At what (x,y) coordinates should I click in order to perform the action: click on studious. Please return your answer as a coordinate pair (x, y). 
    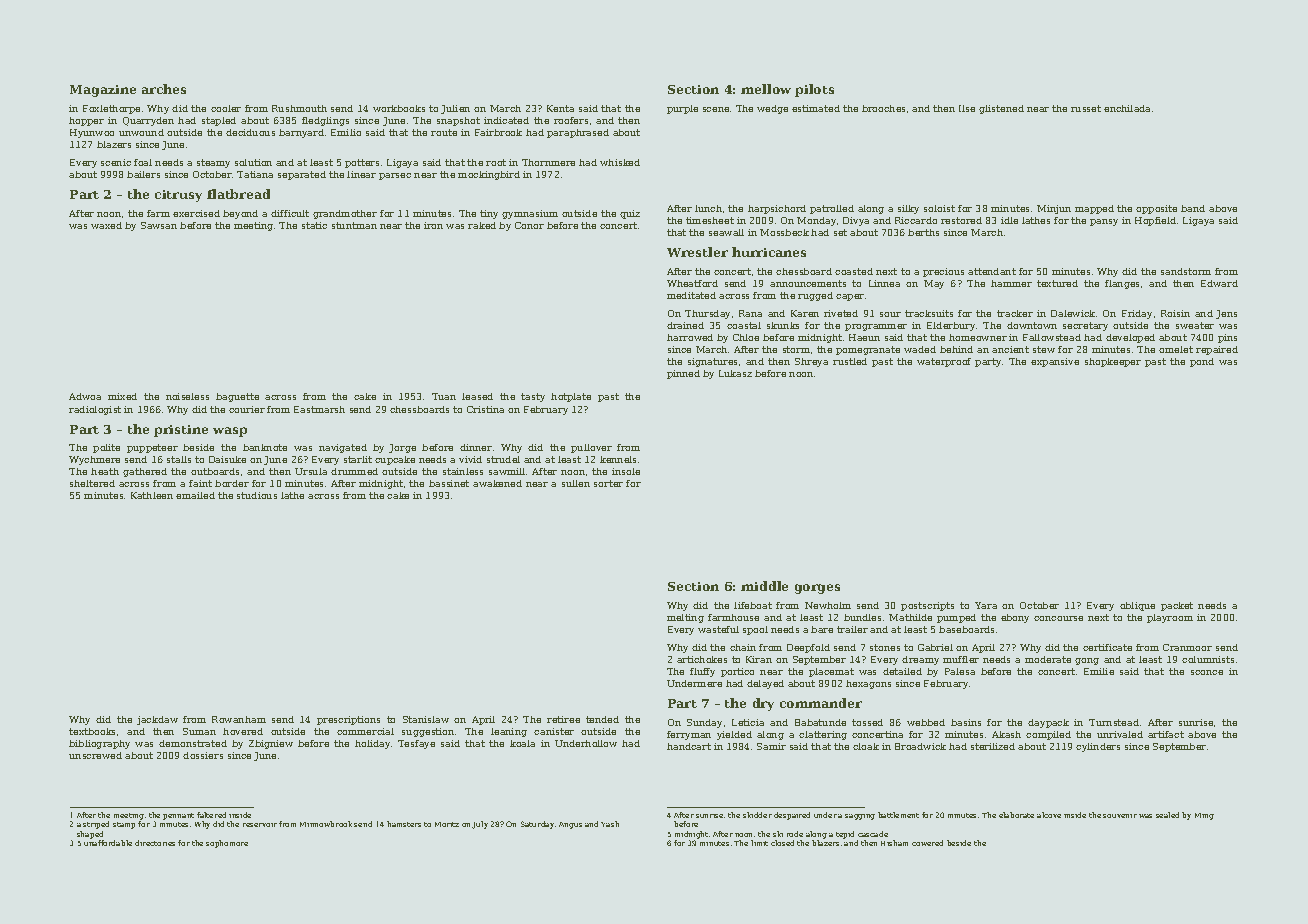
    Looking at the image, I should click on (257, 495).
